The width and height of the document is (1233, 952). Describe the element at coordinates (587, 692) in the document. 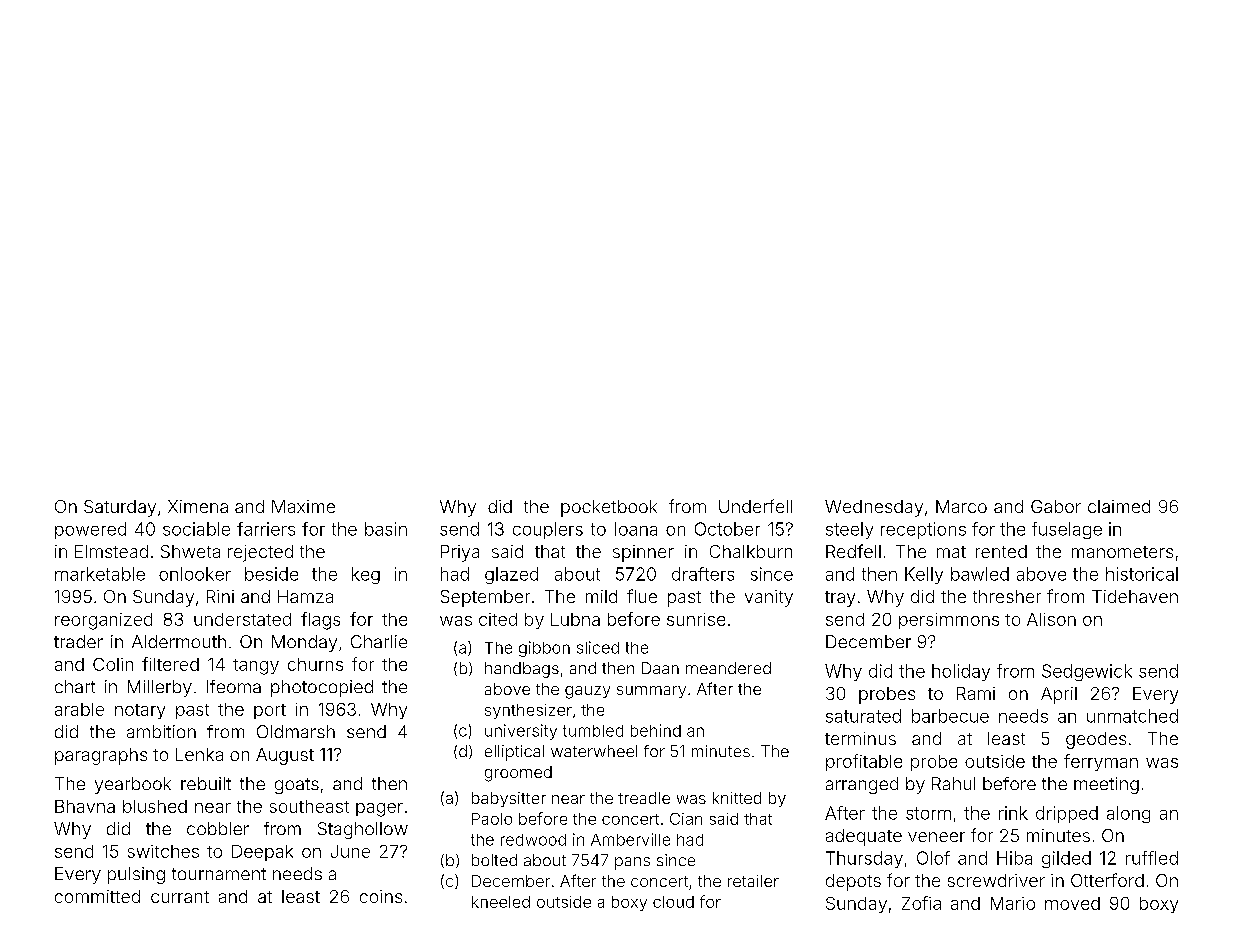

I see `gauzy` at that location.
